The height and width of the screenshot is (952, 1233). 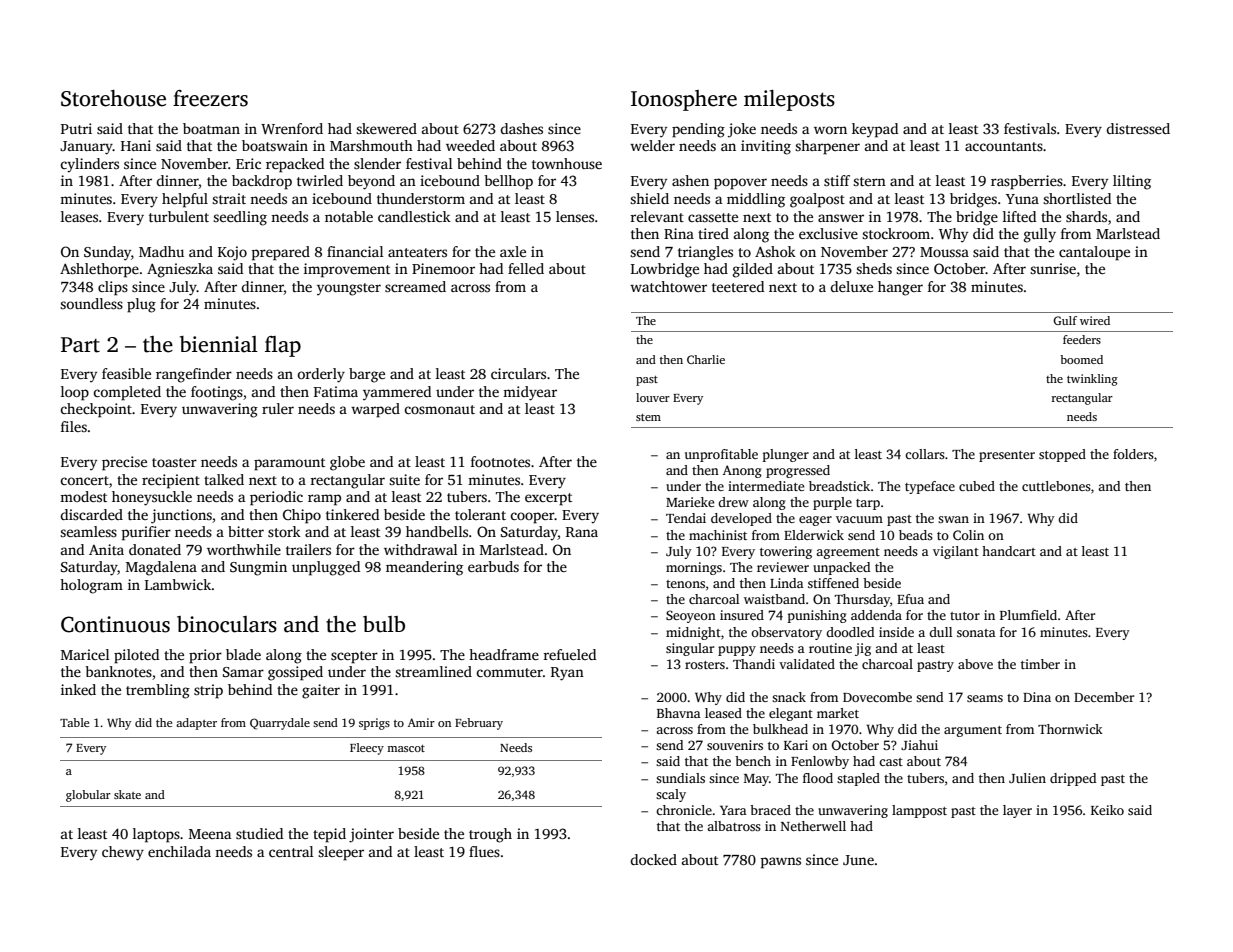 What do you see at coordinates (1070, 729) in the screenshot?
I see `Thornwick` at bounding box center [1070, 729].
